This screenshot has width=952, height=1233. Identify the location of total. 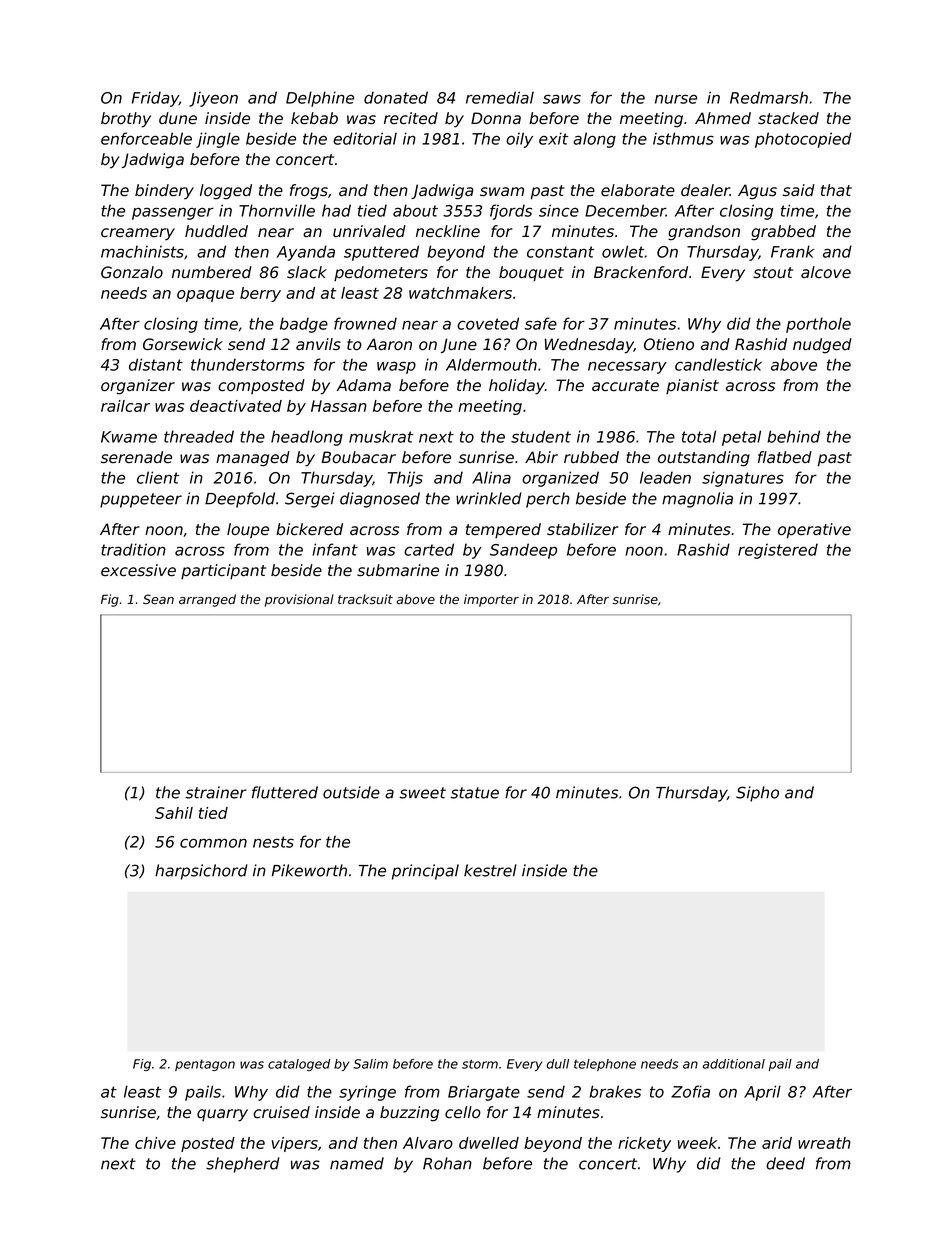
(699, 436).
